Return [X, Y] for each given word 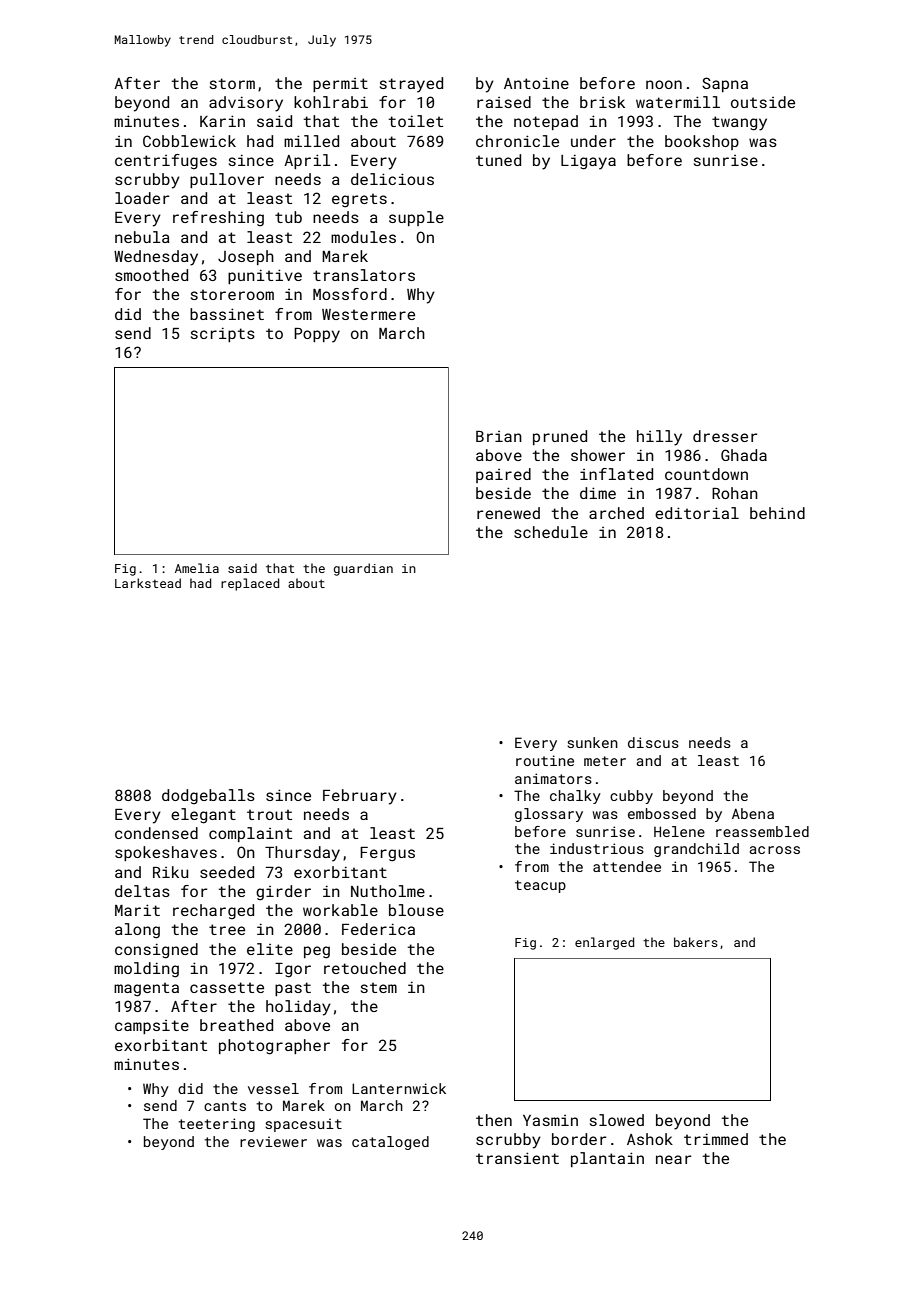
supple [416, 218]
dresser [725, 436]
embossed [662, 813]
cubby [631, 797]
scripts [223, 334]
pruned [560, 437]
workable [340, 910]
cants [225, 1106]
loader [142, 198]
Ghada [744, 455]
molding [146, 970]
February [360, 797]
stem [379, 987]
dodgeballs [208, 797]
